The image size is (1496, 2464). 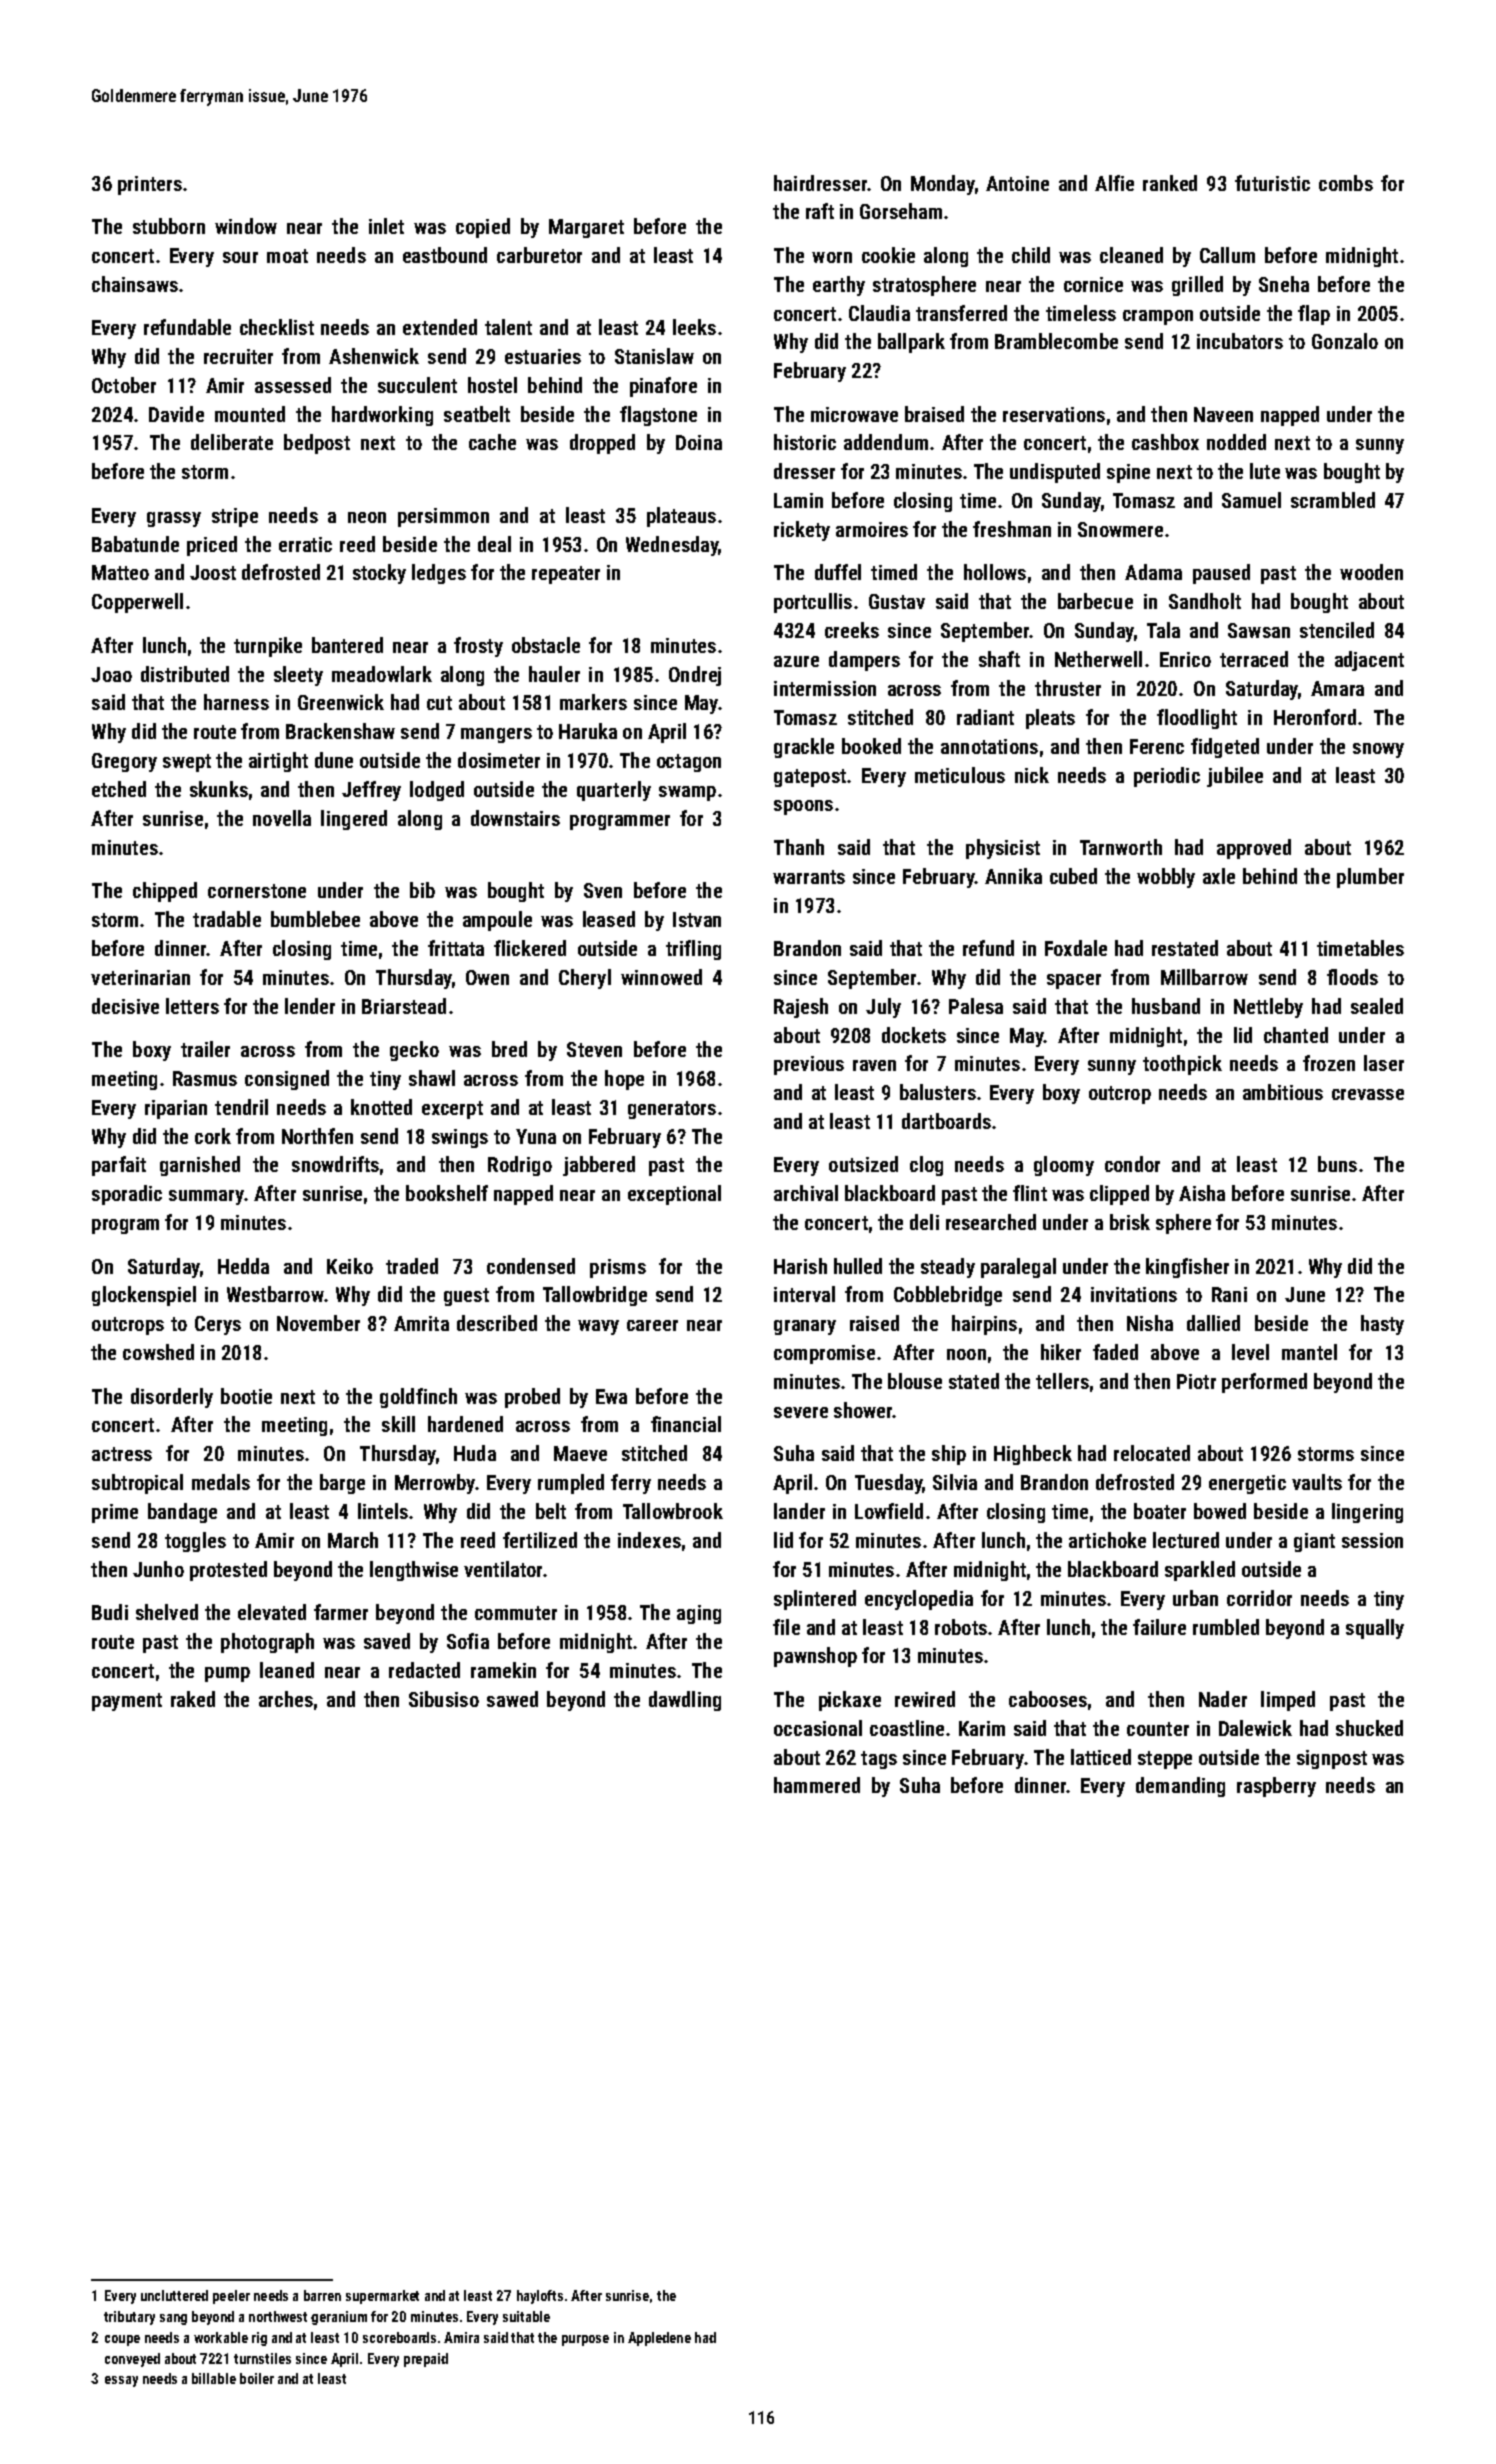 What do you see at coordinates (539, 255) in the document?
I see `carburetor` at bounding box center [539, 255].
